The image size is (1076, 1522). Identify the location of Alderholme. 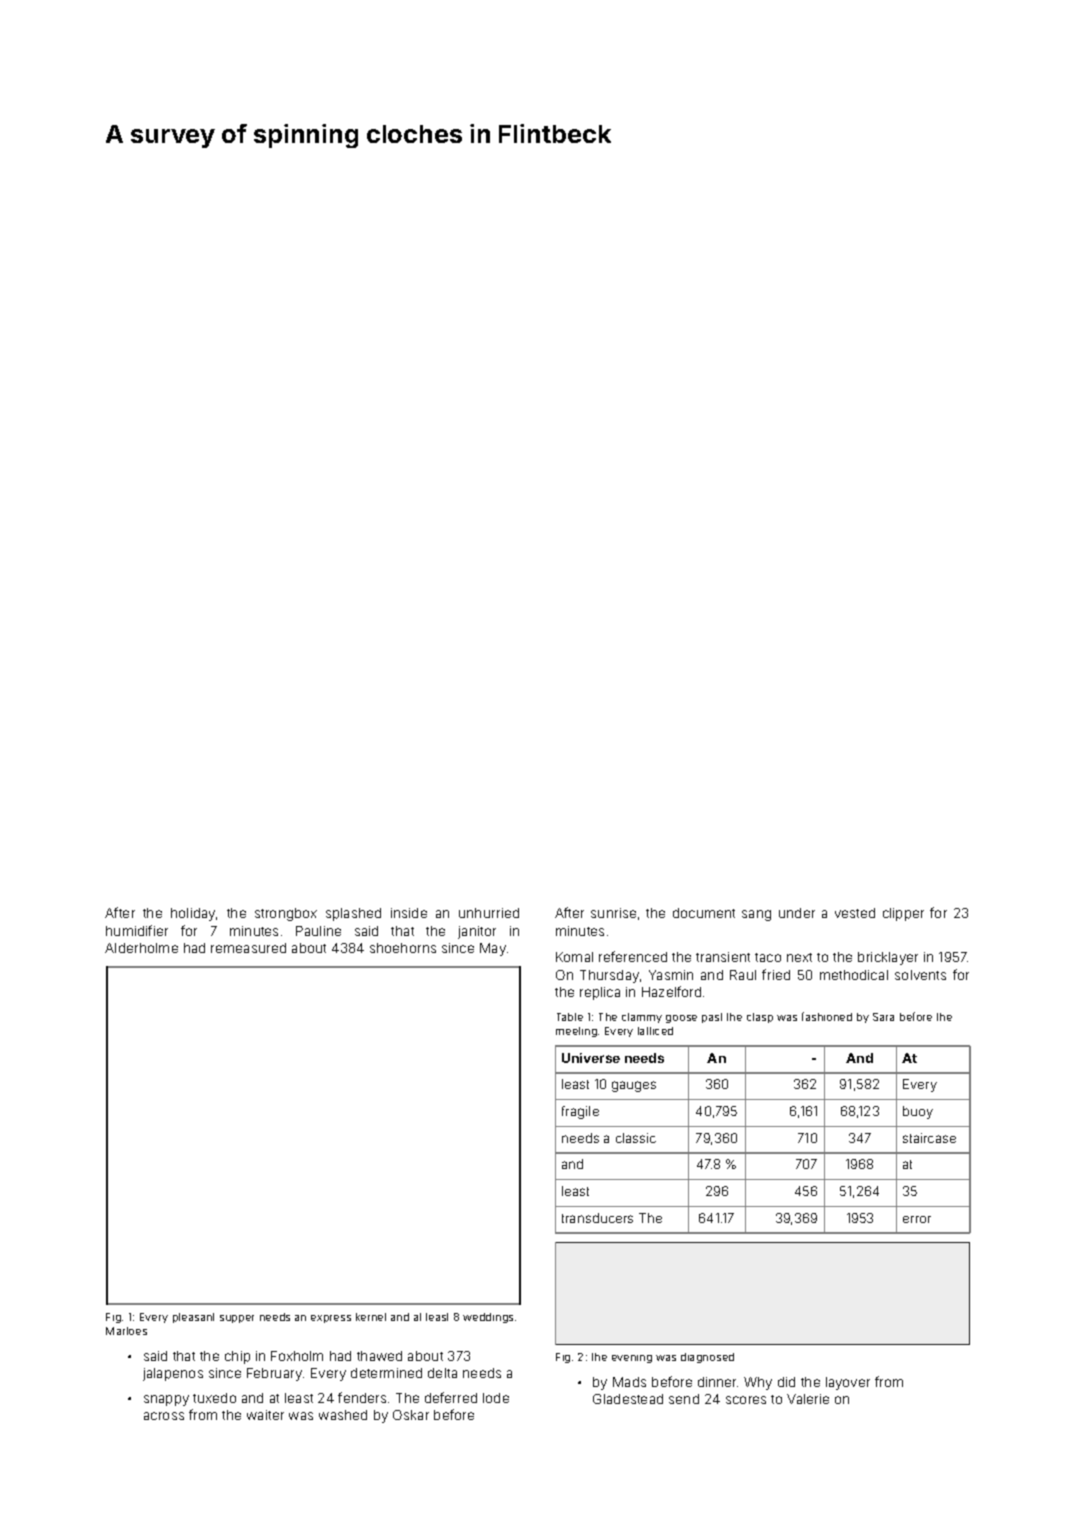
(141, 948).
